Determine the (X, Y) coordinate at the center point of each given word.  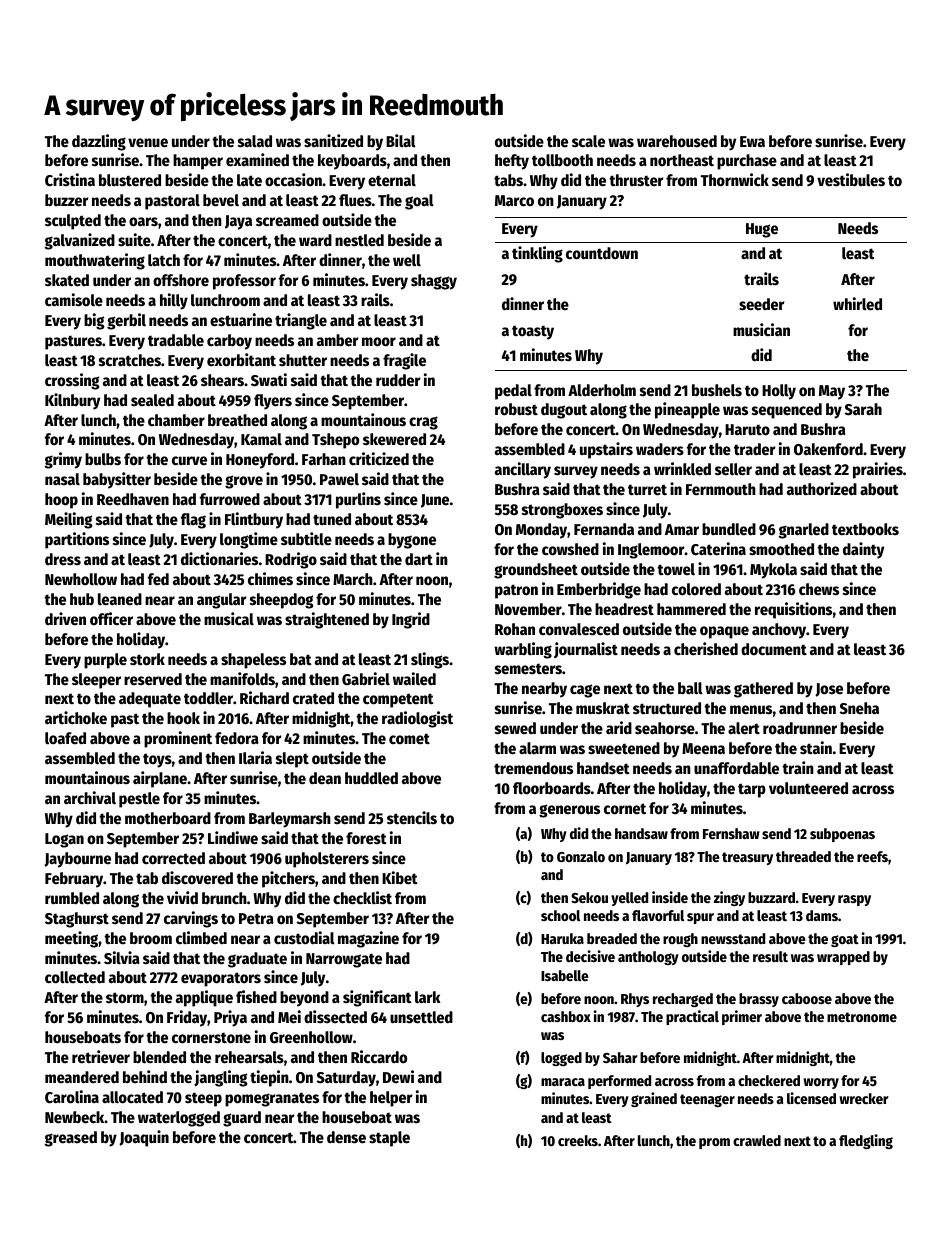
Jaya (238, 222)
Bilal (401, 140)
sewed (515, 728)
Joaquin (144, 1138)
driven (65, 619)
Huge (762, 230)
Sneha (859, 708)
